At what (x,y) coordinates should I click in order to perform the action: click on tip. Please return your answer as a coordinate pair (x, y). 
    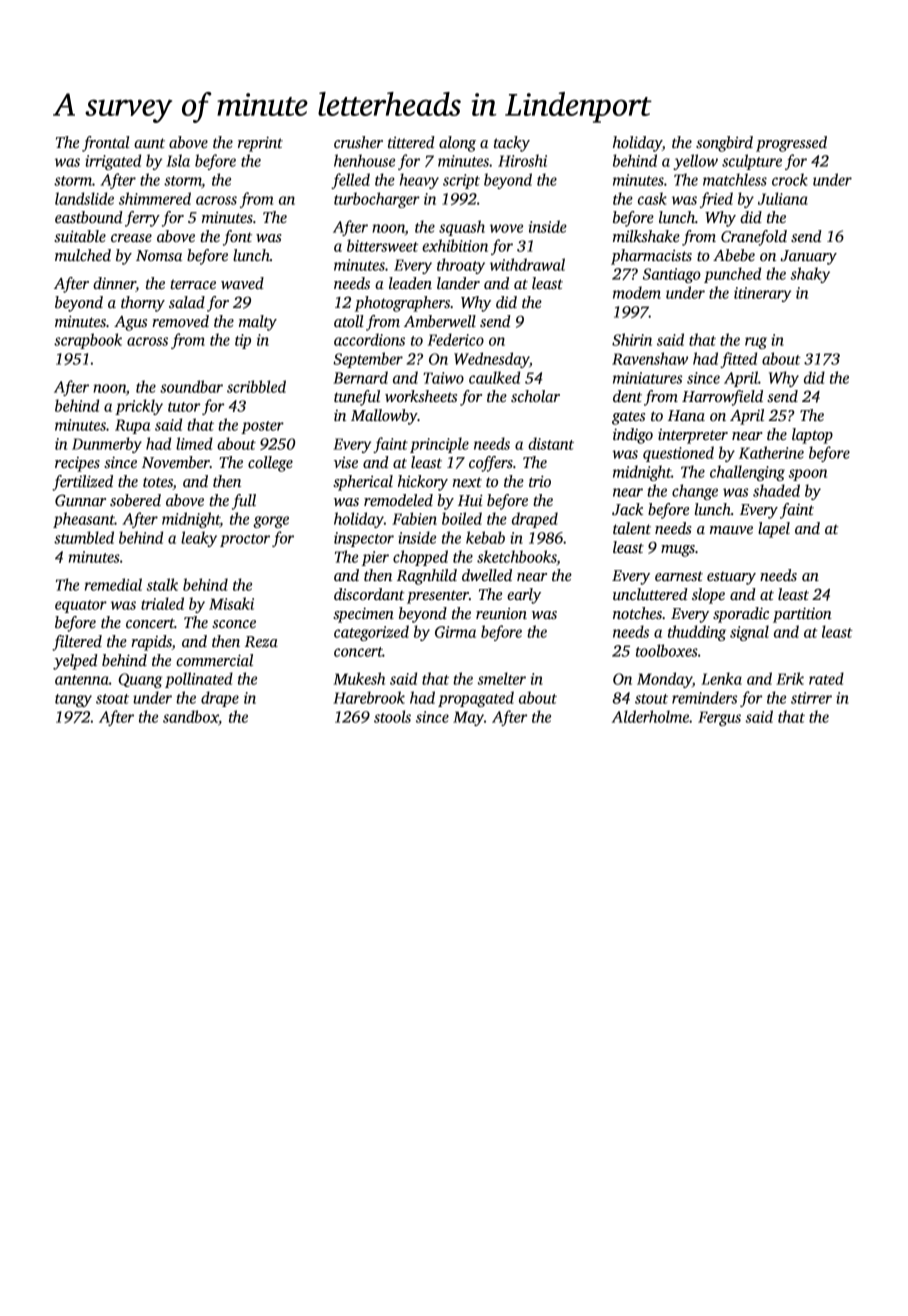
    Looking at the image, I should click on (243, 341).
